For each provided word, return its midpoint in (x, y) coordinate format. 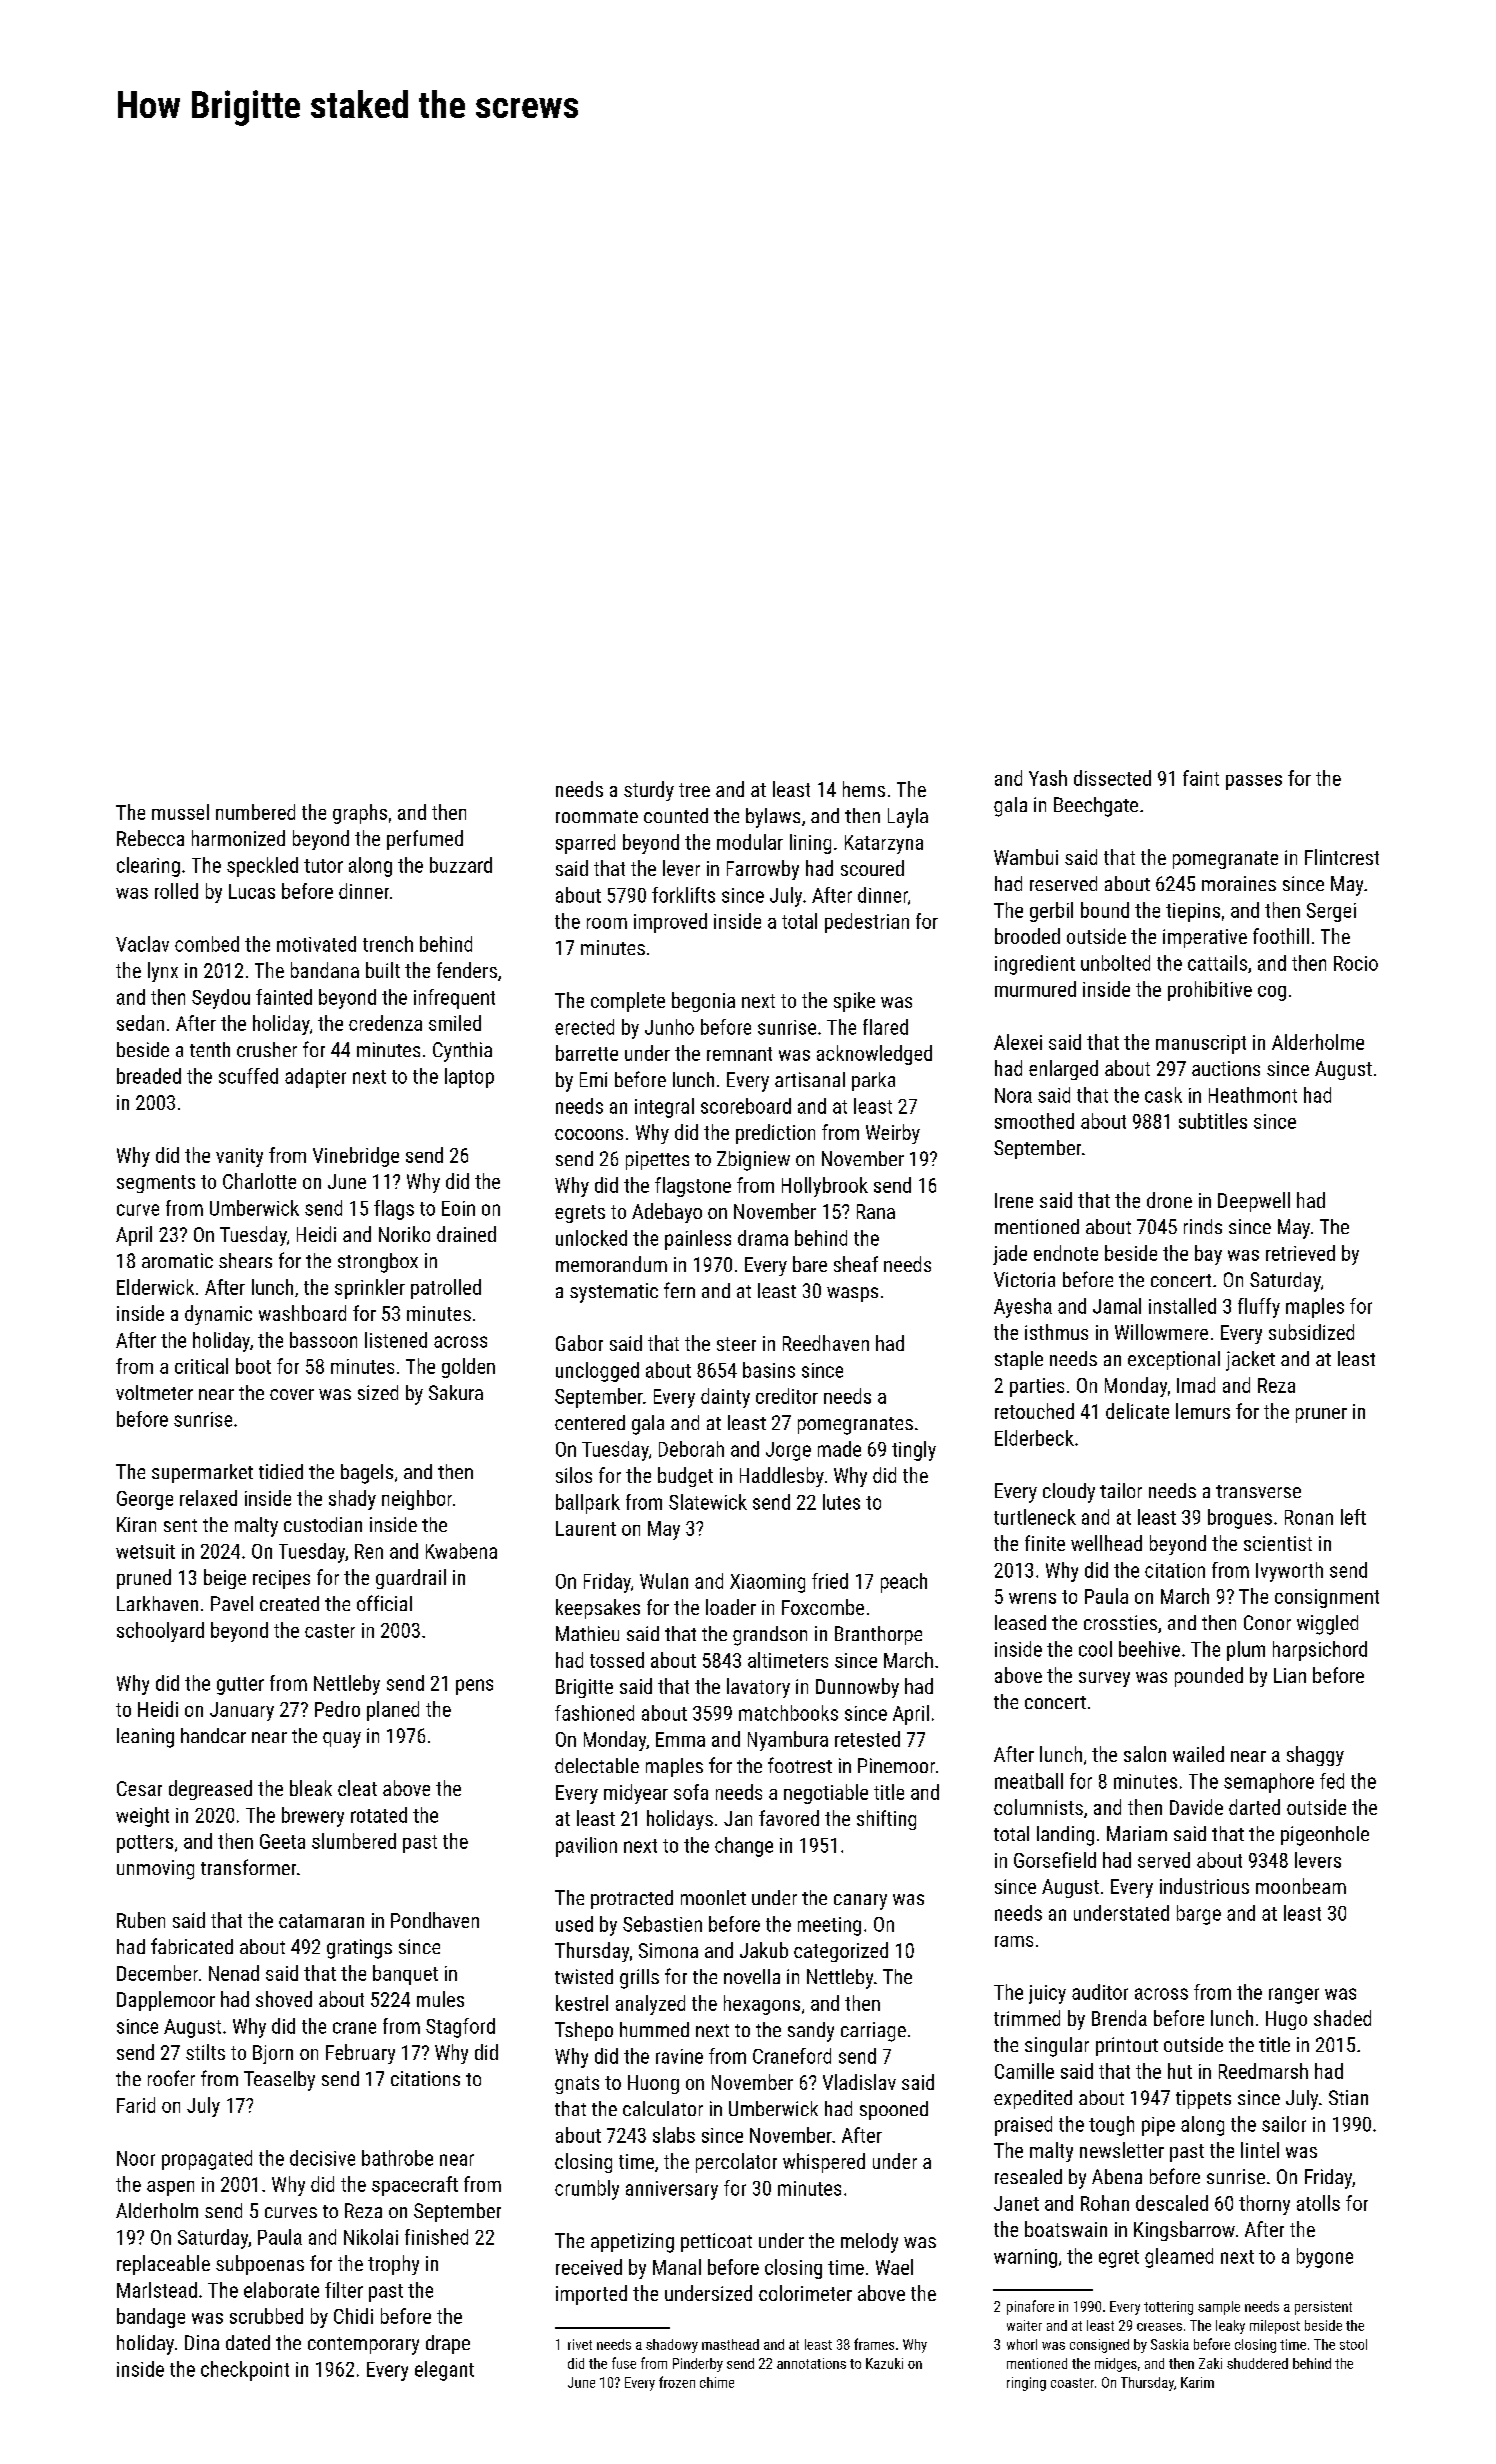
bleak (311, 1788)
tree (694, 790)
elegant (444, 2371)
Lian (1290, 1675)
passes (1254, 782)
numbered (255, 812)
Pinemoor (896, 1765)
